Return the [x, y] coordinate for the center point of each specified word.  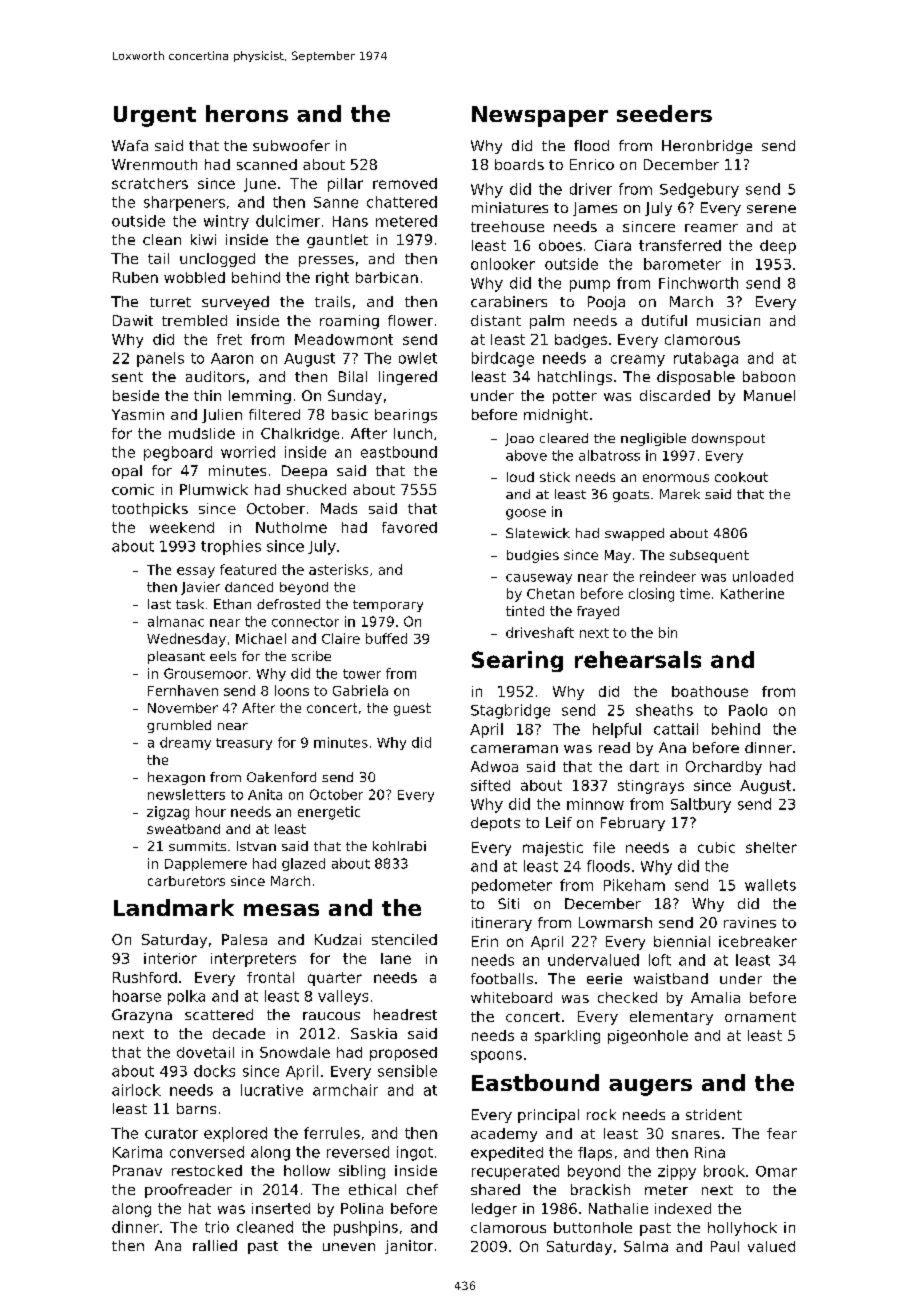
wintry [226, 222]
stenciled [404, 939]
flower [410, 320]
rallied [215, 1245]
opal [127, 472]
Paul [725, 1246]
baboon [769, 376]
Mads [339, 508]
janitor [409, 1247]
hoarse [137, 996]
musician [728, 320]
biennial [682, 941]
